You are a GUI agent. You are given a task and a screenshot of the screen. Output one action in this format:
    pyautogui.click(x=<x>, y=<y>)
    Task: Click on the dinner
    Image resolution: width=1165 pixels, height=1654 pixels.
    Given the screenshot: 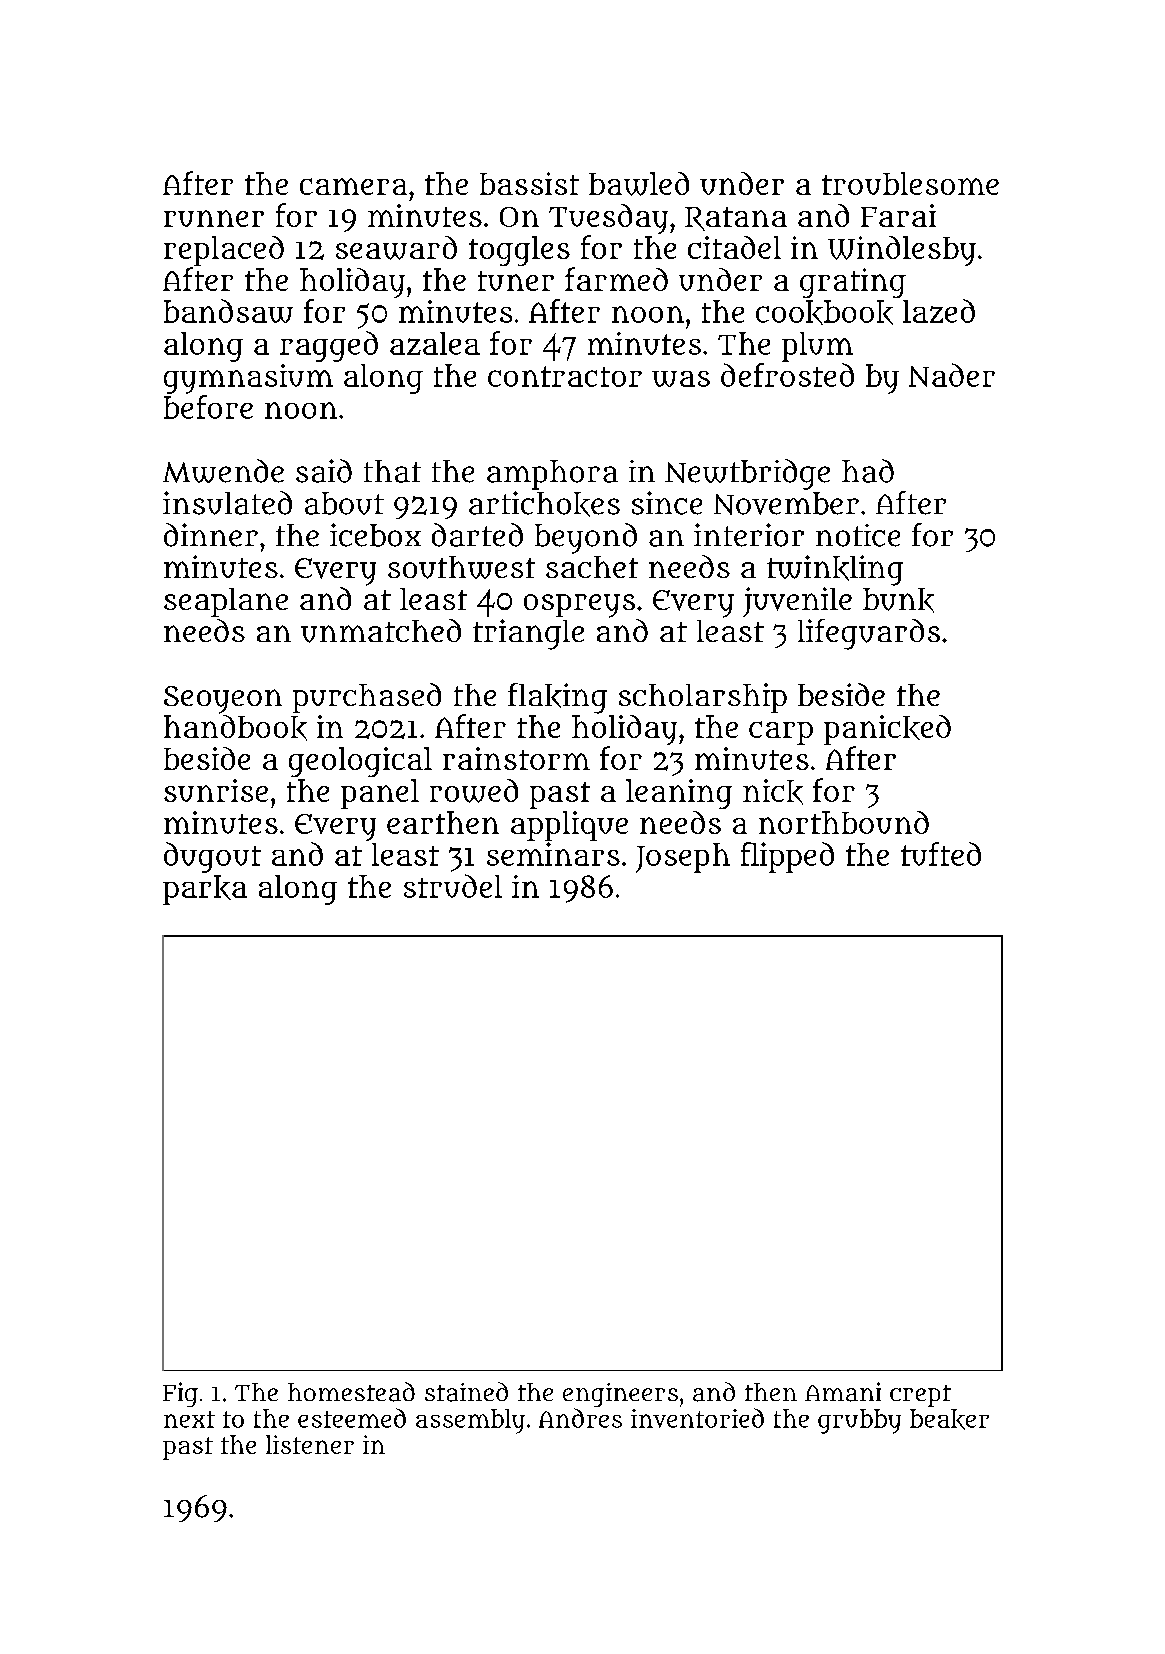 What is the action you would take?
    pyautogui.click(x=211, y=535)
